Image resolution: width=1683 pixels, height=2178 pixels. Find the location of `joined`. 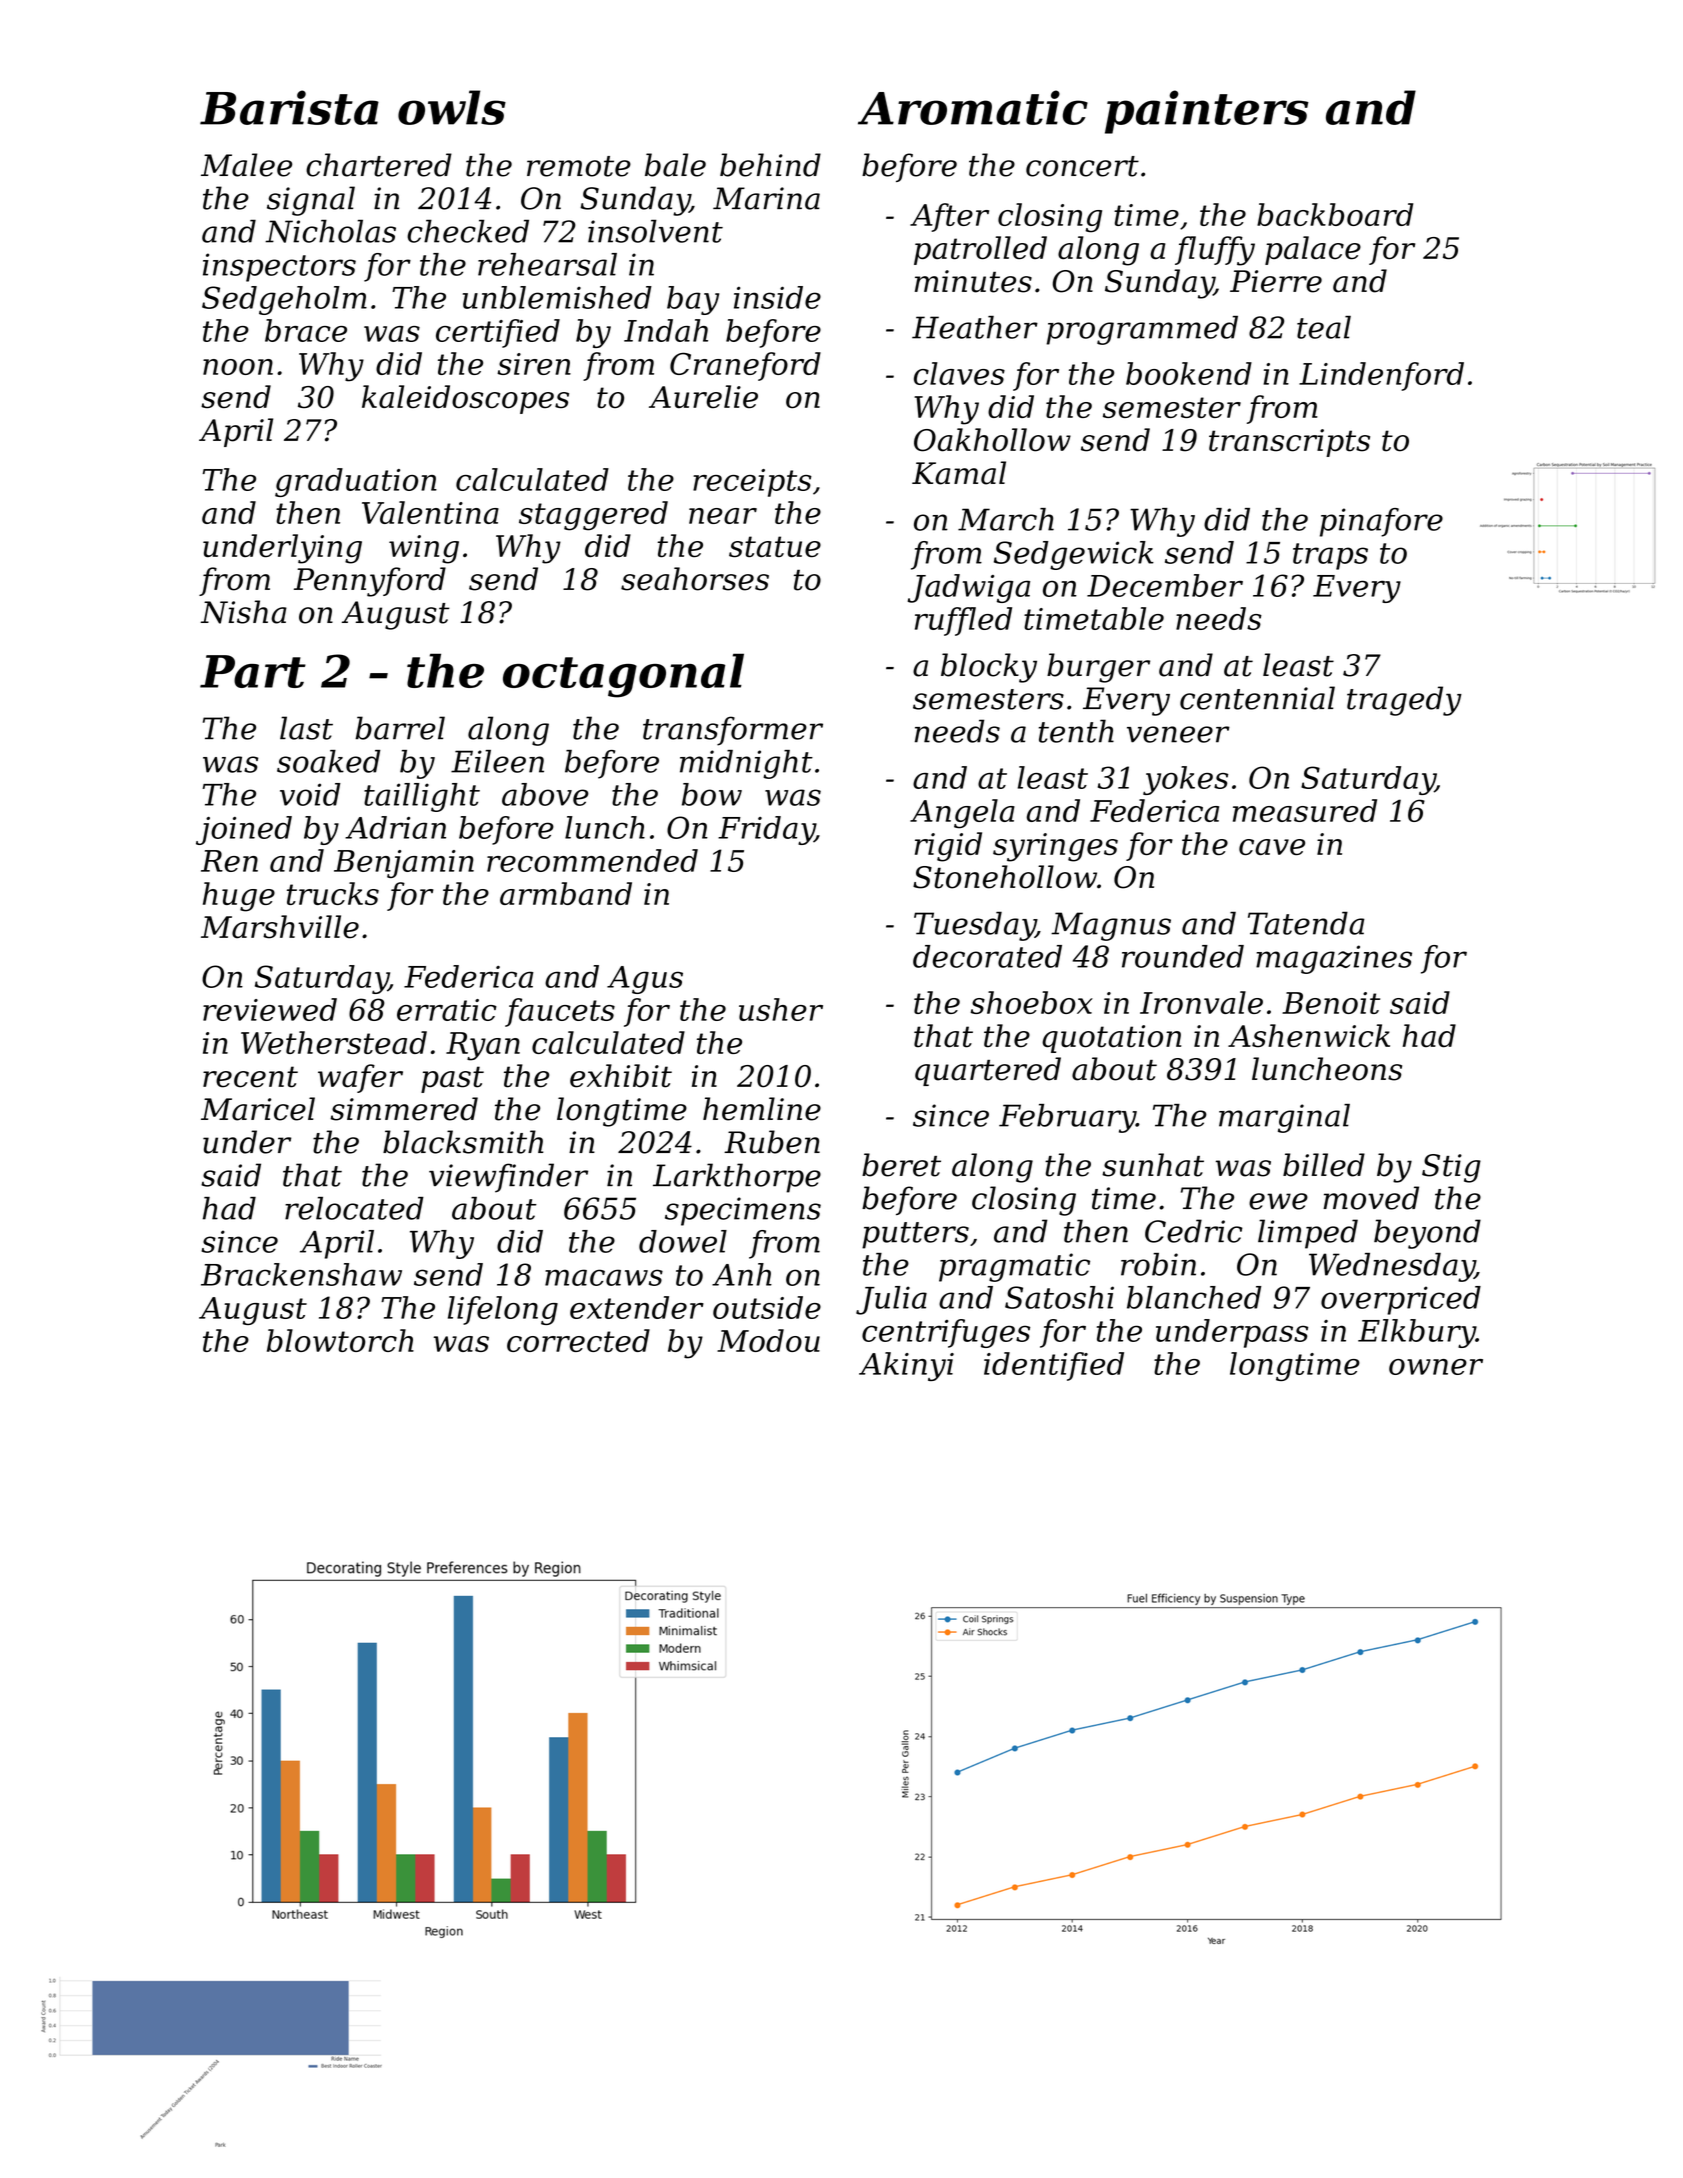

joined is located at coordinates (244, 830).
